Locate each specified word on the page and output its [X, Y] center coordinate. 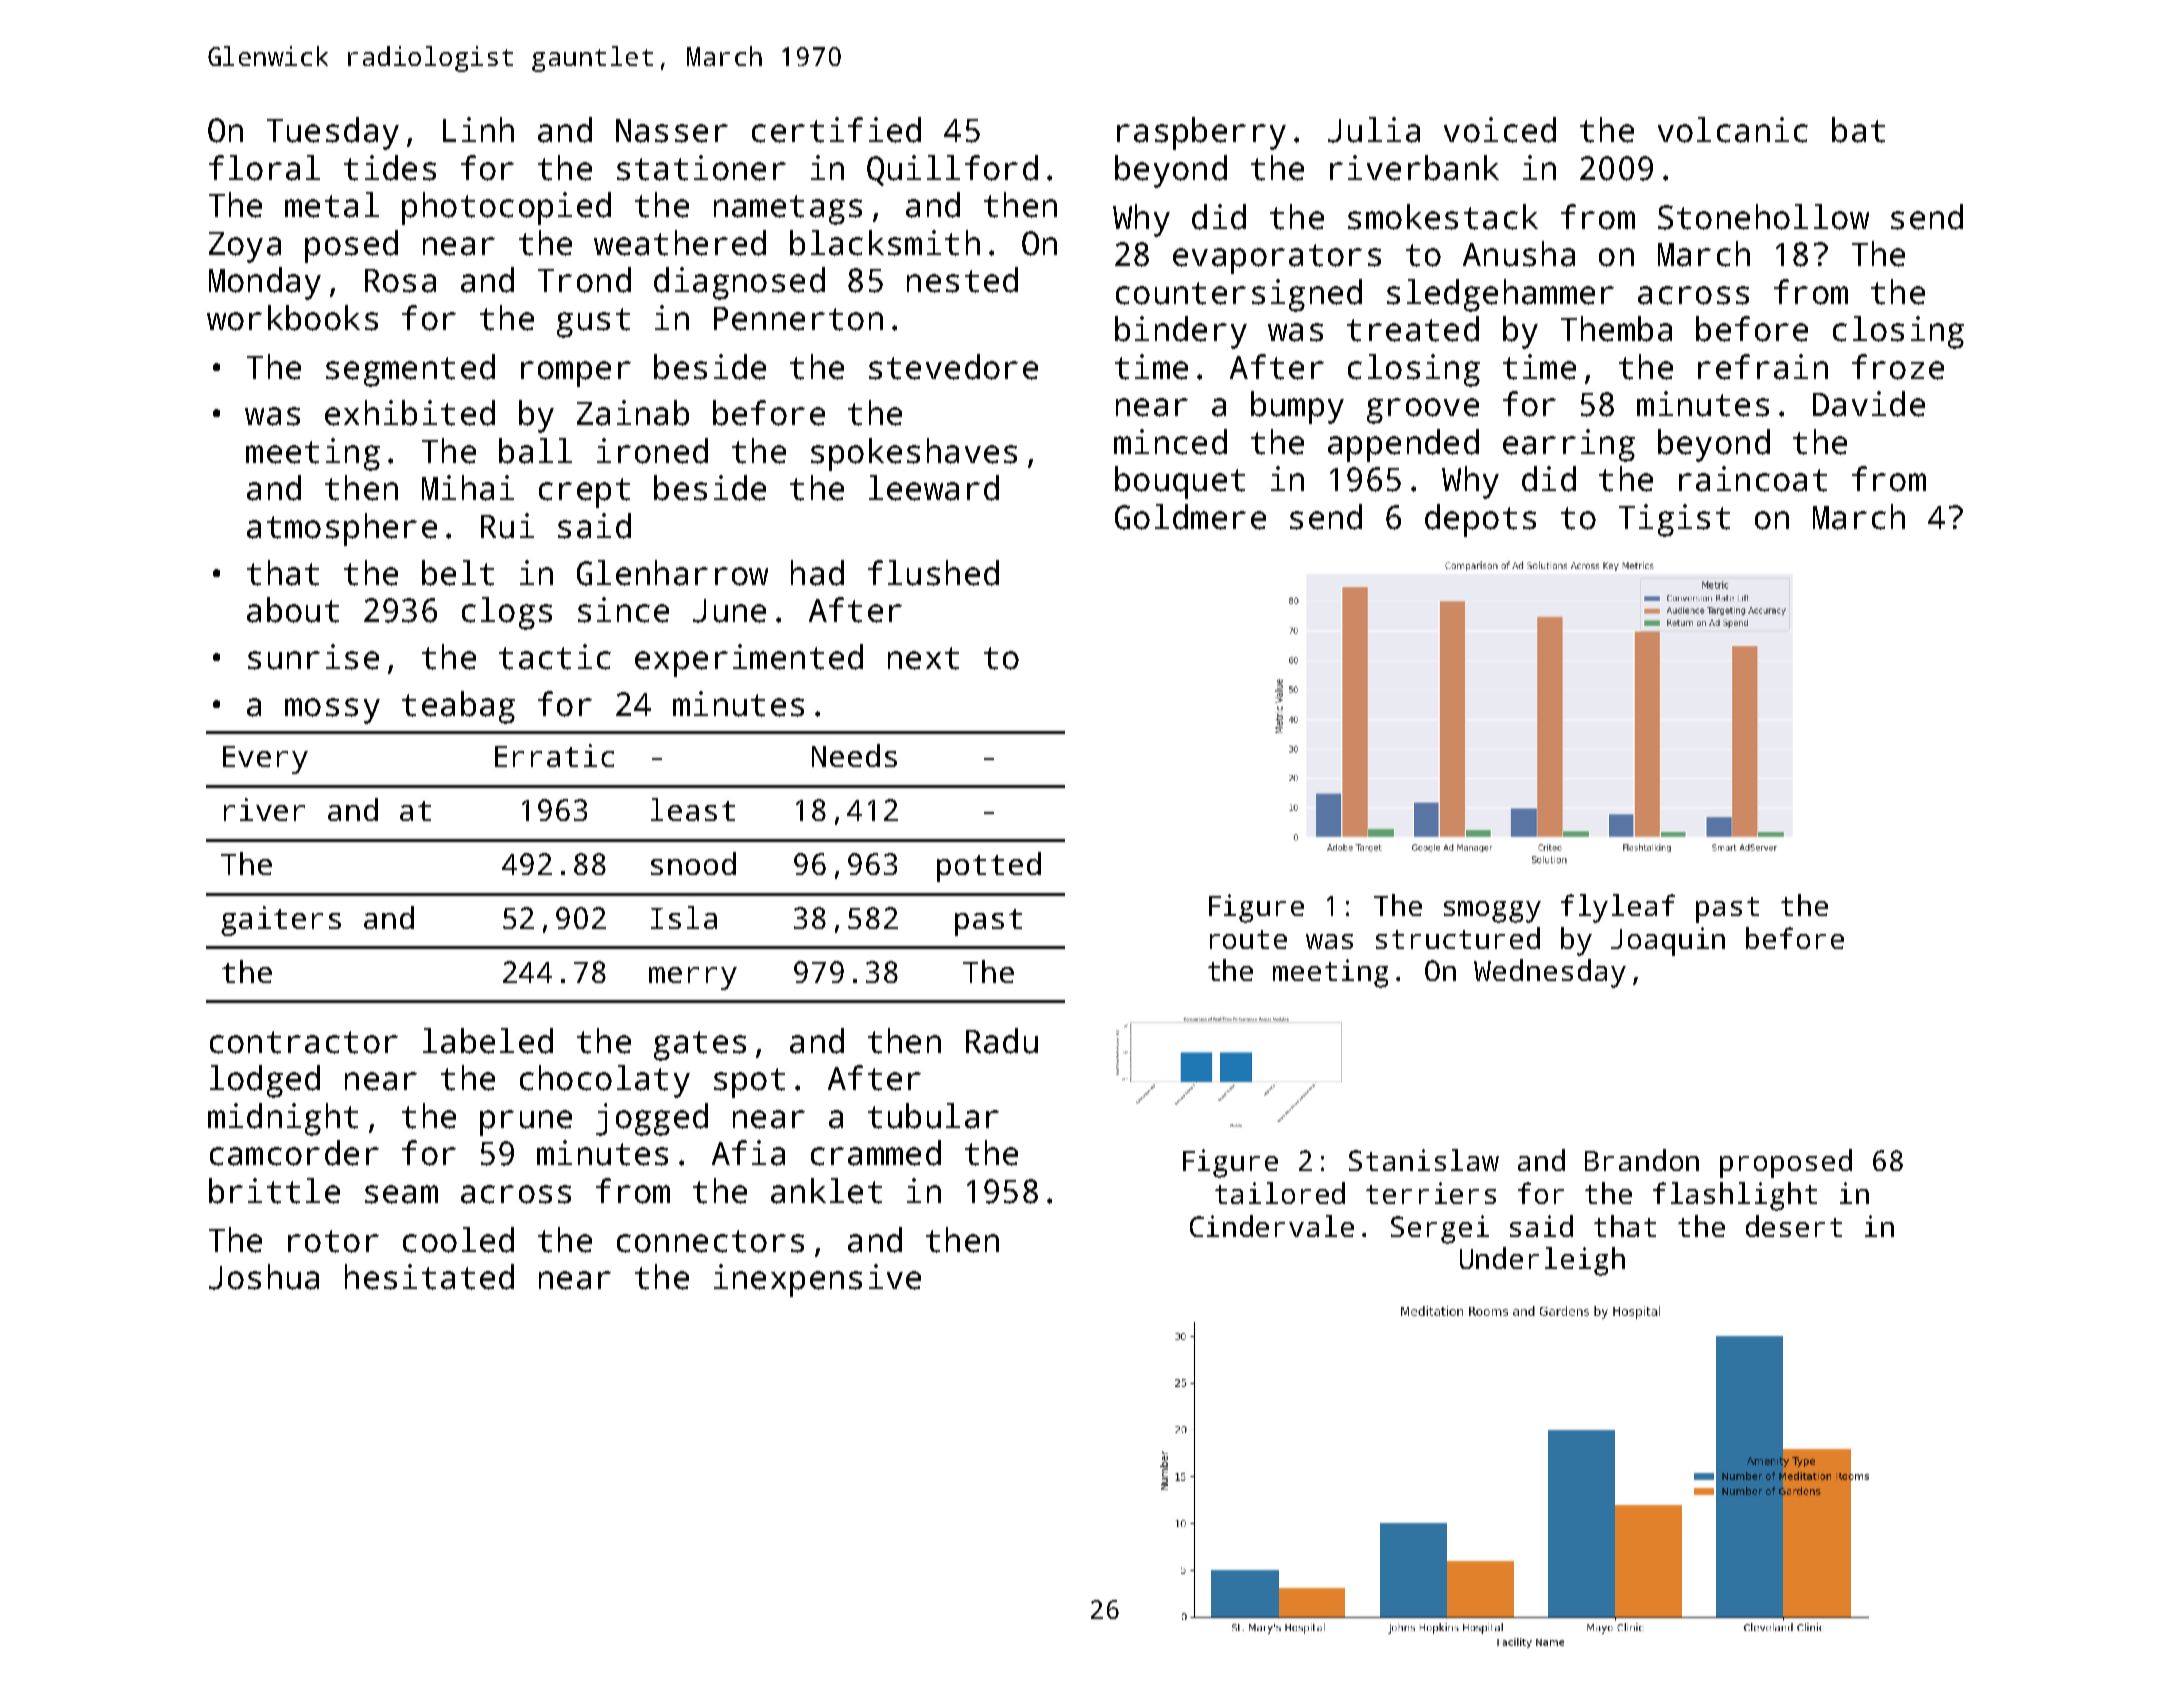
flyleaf [1618, 908]
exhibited [410, 413]
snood [693, 863]
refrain [1763, 367]
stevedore [953, 367]
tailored [1280, 1193]
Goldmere [1190, 517]
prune [526, 1123]
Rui [507, 526]
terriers [1431, 1193]
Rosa [400, 281]
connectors [710, 1241]
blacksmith [885, 243]
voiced [1500, 130]
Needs [854, 755]
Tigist [1674, 520]
